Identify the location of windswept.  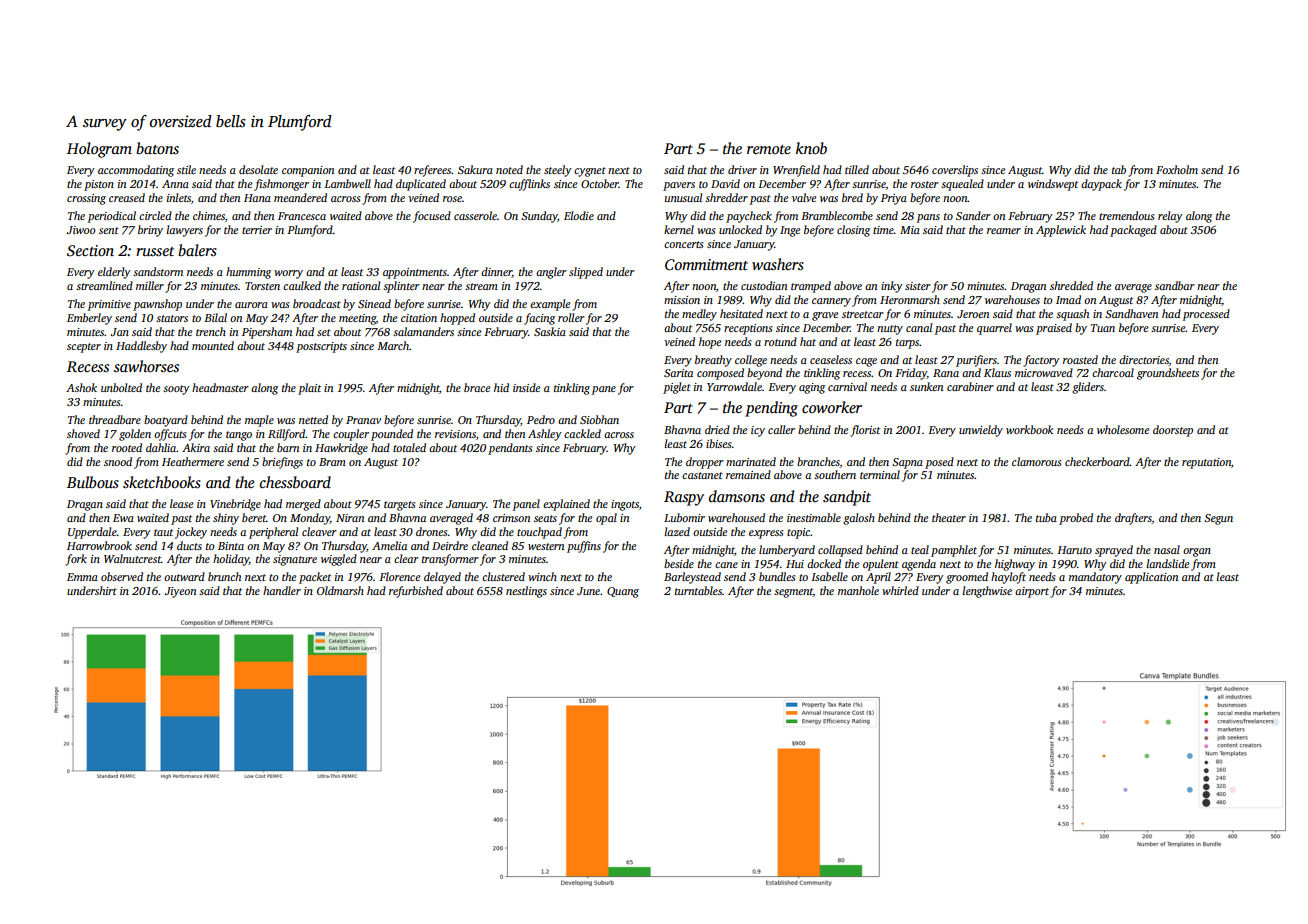
(1053, 185).
